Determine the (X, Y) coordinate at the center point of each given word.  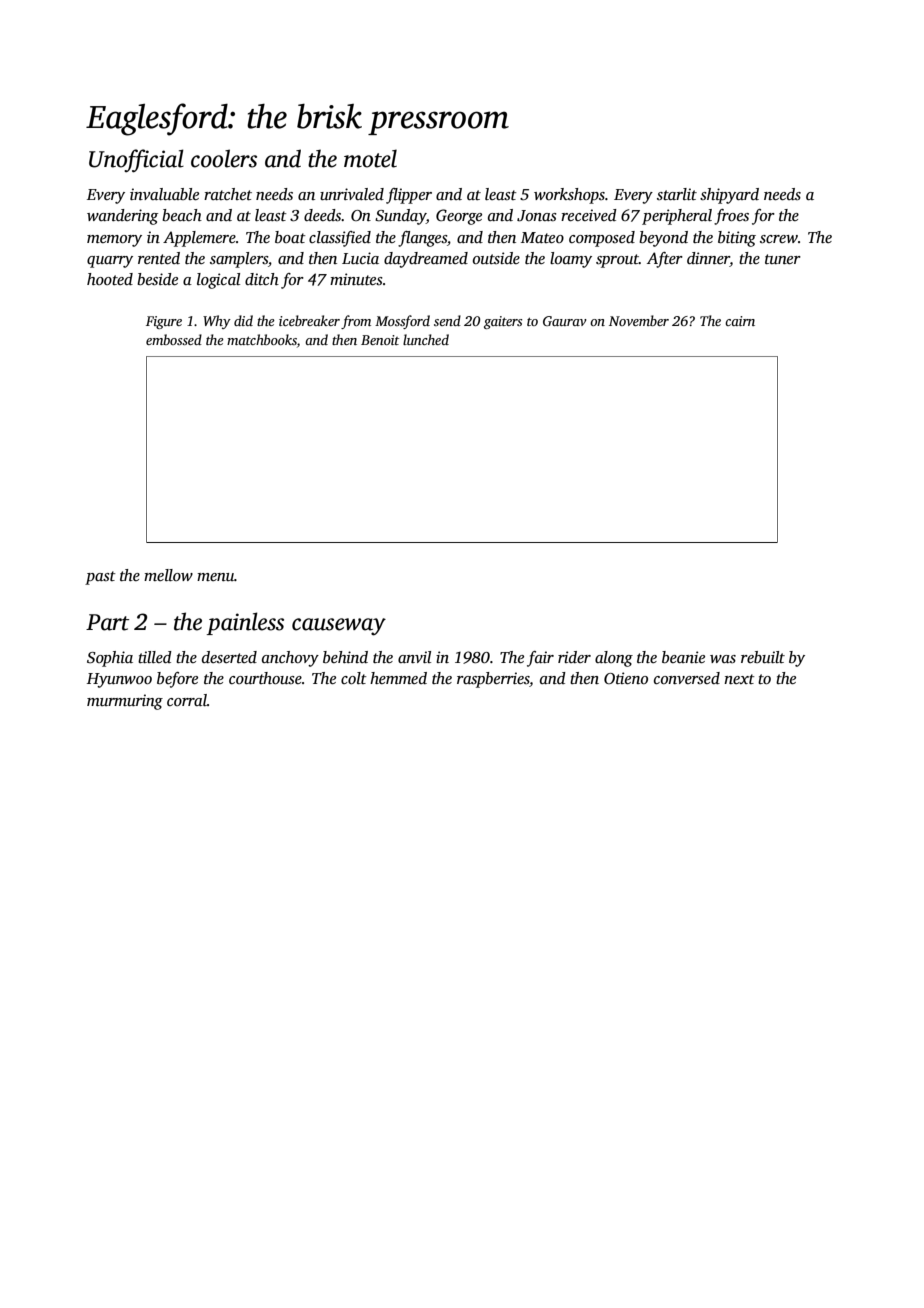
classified (340, 239)
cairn (740, 321)
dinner (708, 259)
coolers (224, 158)
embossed (174, 339)
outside (496, 258)
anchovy (290, 659)
